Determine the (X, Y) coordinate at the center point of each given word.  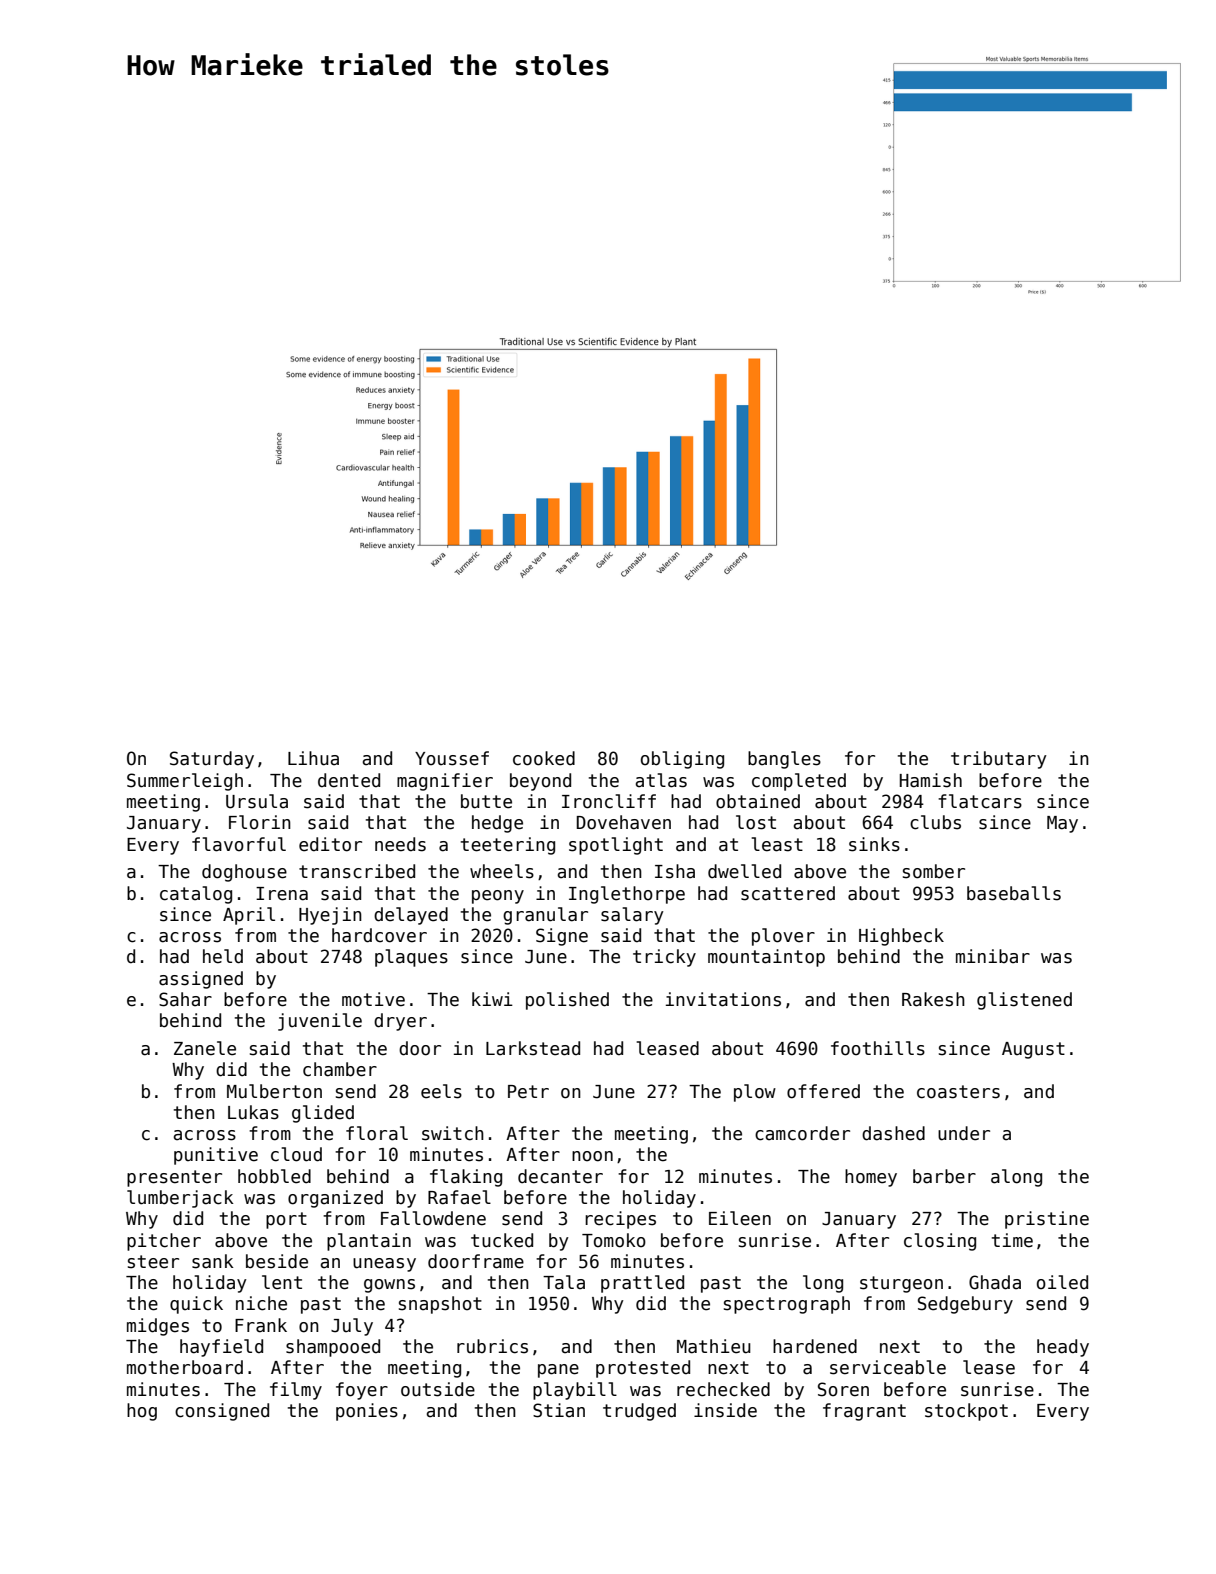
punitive (216, 1156)
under (964, 1133)
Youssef (452, 758)
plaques (411, 958)
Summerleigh (185, 782)
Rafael (459, 1197)
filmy (296, 1391)
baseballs (1014, 893)
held (223, 956)
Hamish (931, 780)
